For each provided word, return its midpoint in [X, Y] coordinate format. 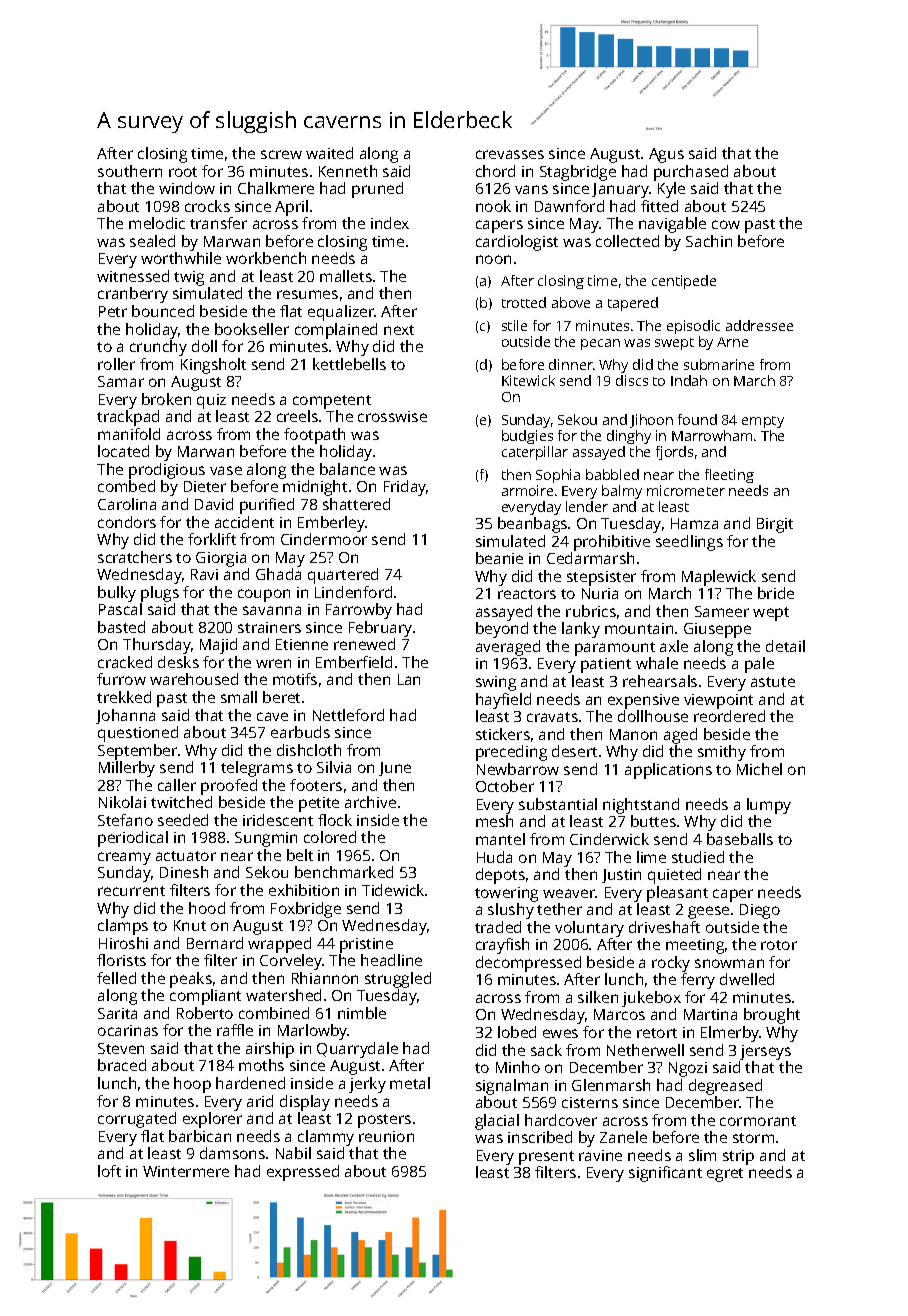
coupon [264, 595]
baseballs [740, 839]
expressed [303, 1173]
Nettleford [348, 715]
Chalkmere [276, 188]
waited [329, 153]
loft [109, 1171]
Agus [666, 155]
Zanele [623, 1137]
